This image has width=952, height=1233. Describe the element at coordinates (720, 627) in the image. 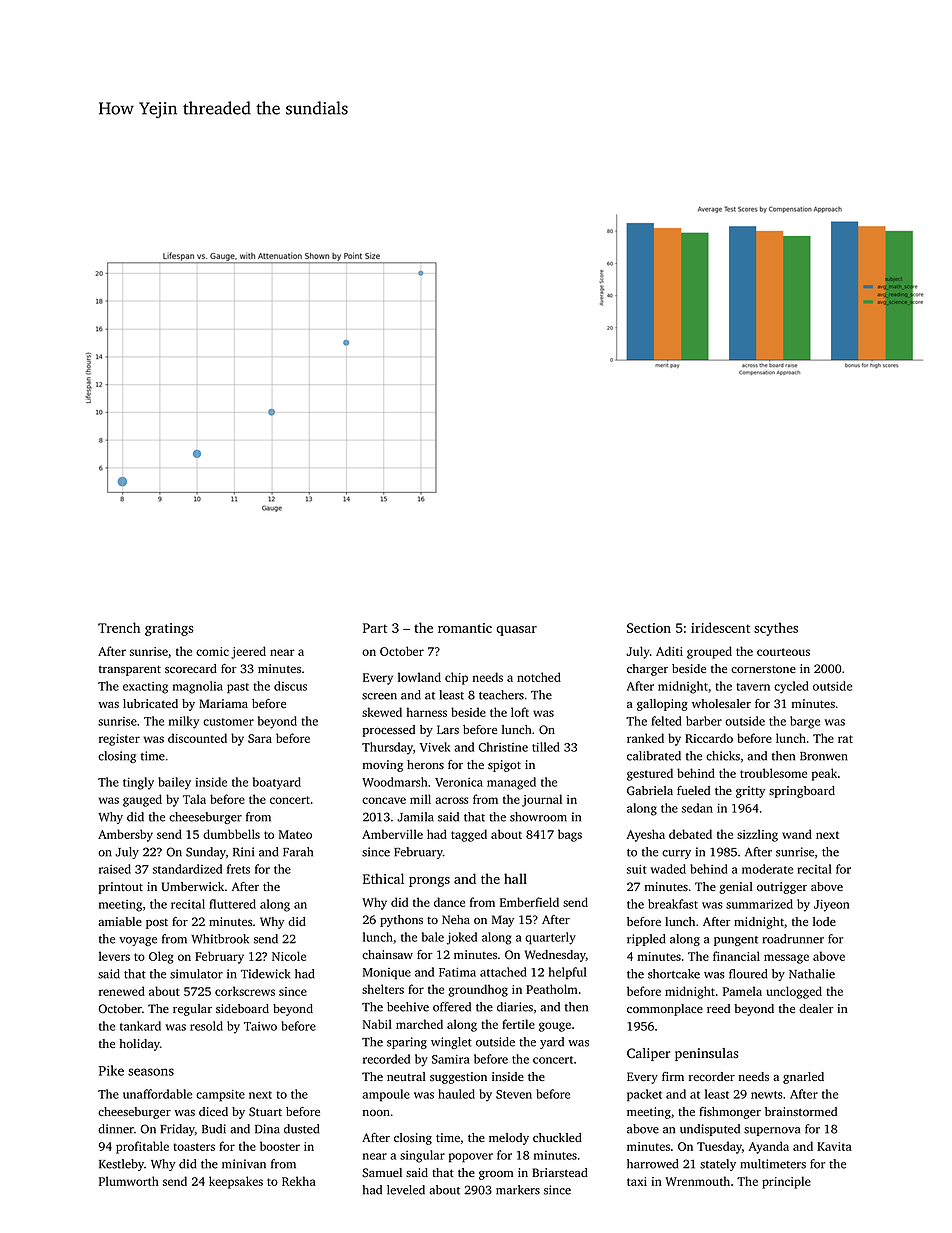

I see `iridescent` at that location.
